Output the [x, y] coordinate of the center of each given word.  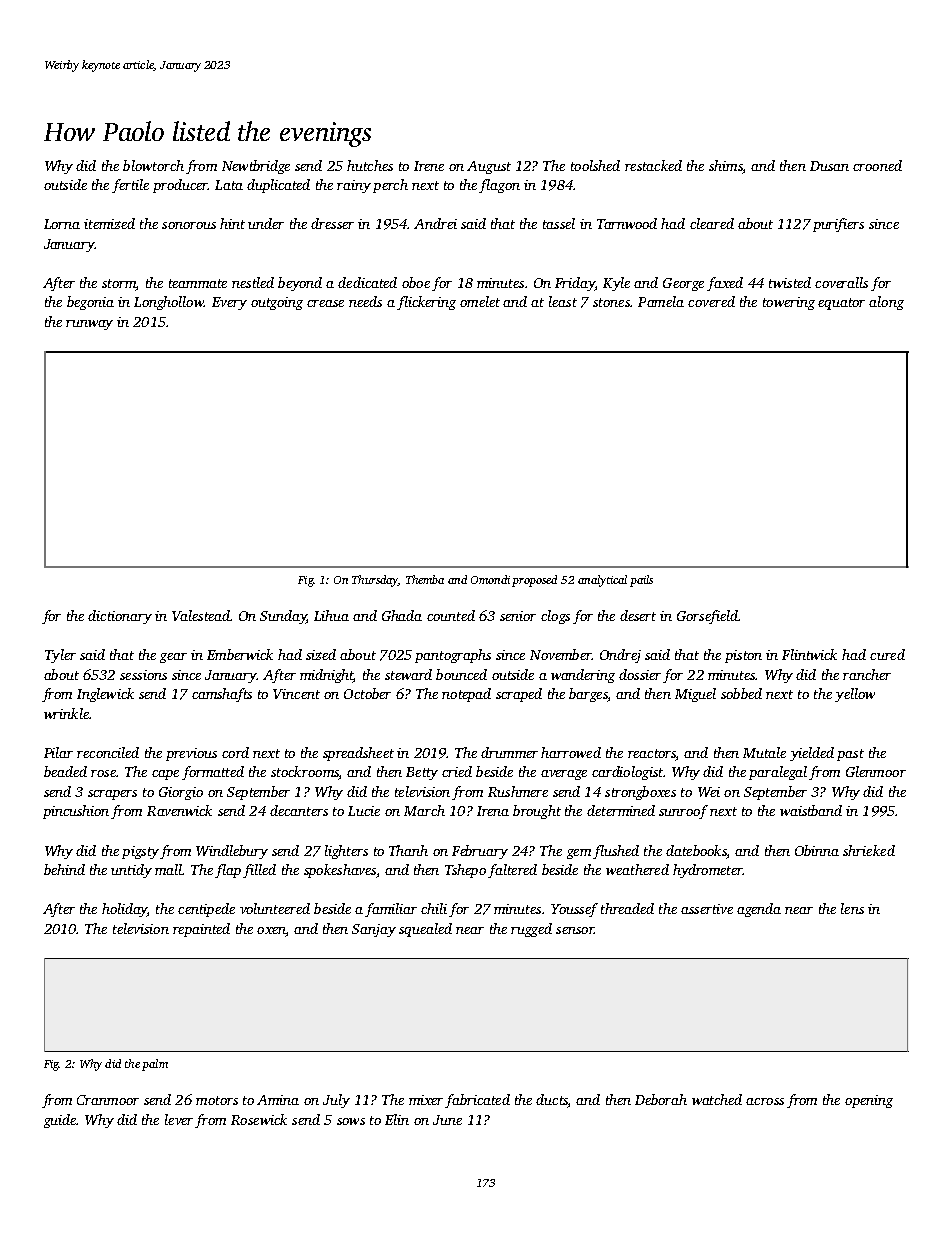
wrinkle [66, 713]
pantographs [453, 656]
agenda [759, 910]
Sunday [283, 617]
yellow [855, 695]
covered [711, 301]
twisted [790, 282]
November [561, 654]
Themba [425, 579]
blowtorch [153, 165]
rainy [354, 186]
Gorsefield [707, 617]
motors [217, 1100]
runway [89, 325]
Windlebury [232, 852]
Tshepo [465, 871]
